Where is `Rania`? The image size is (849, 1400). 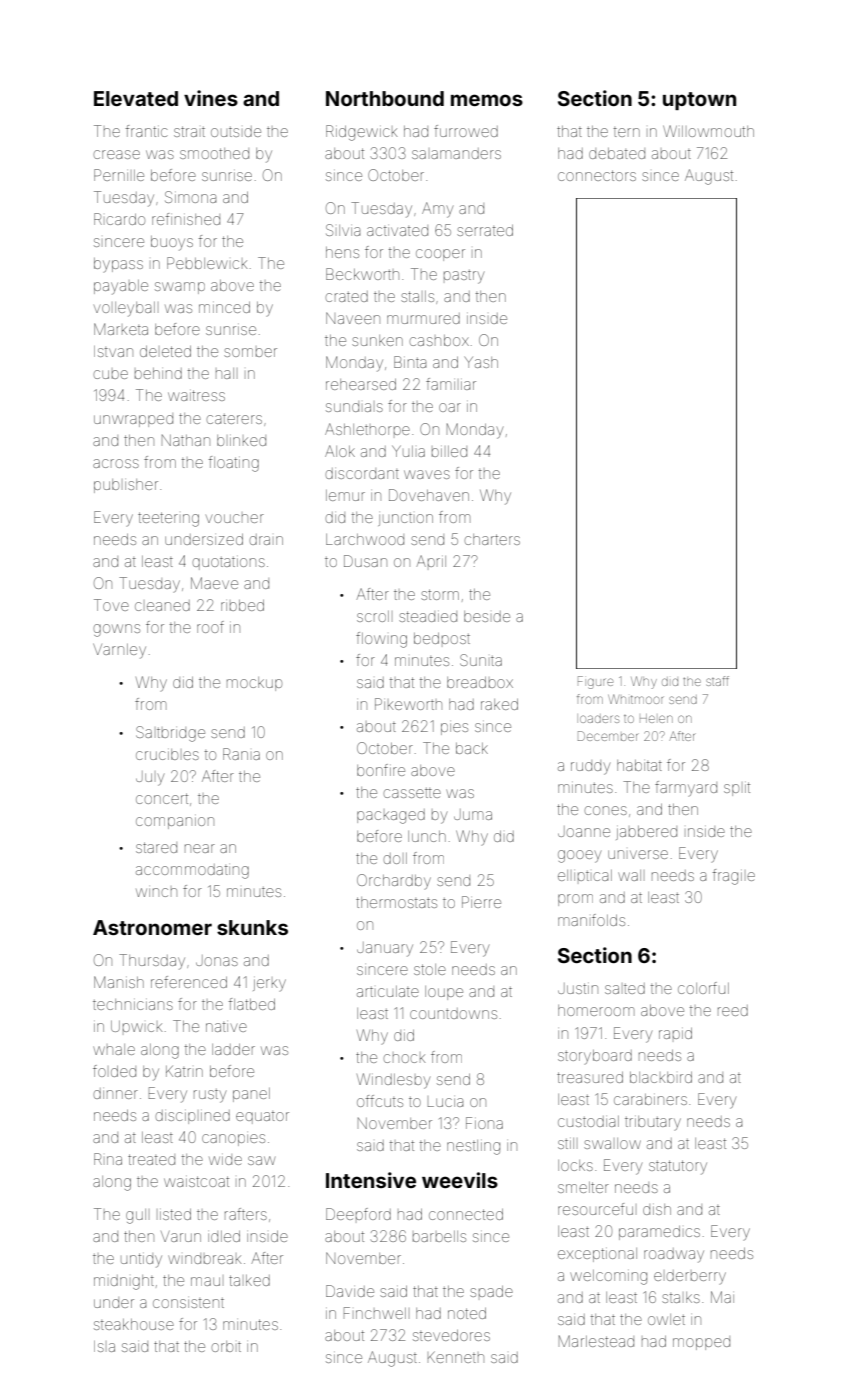 Rania is located at coordinates (241, 754).
